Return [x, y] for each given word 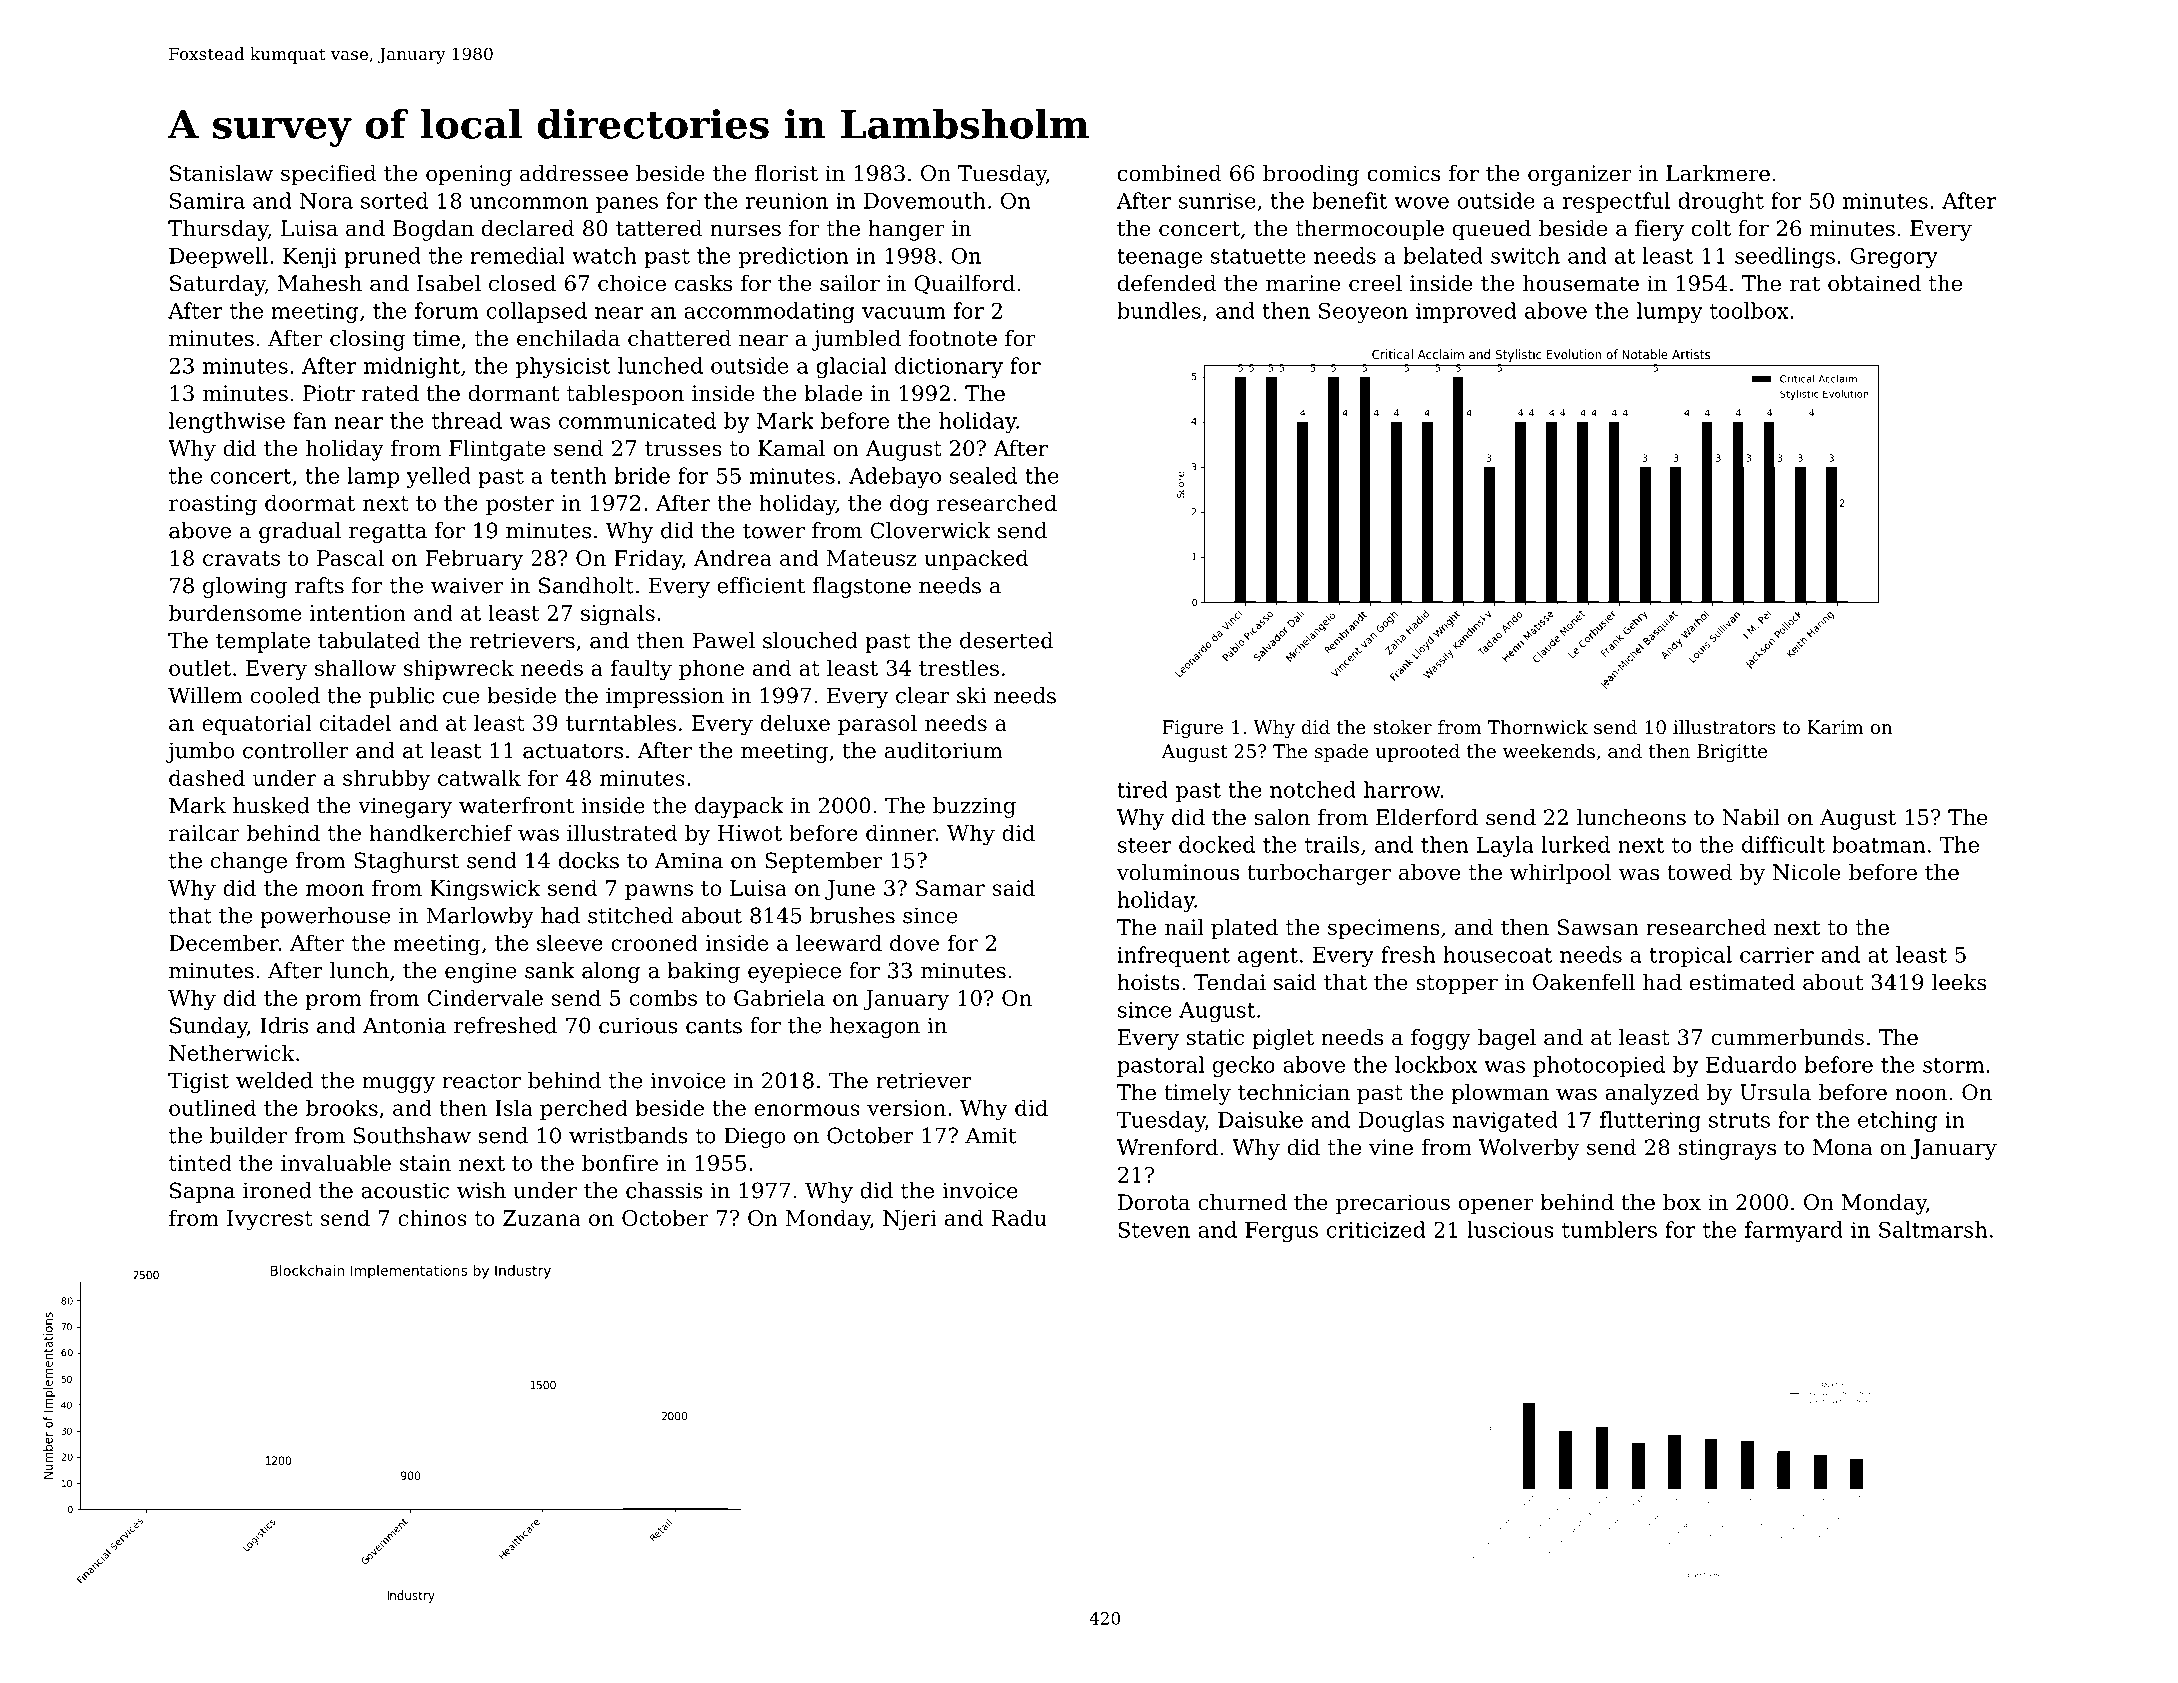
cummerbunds [1787, 1037]
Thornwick [1538, 727]
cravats [241, 558]
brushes [852, 915]
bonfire [620, 1162]
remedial [517, 255]
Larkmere [1718, 173]
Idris [284, 1025]
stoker [1402, 727]
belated [1443, 255]
